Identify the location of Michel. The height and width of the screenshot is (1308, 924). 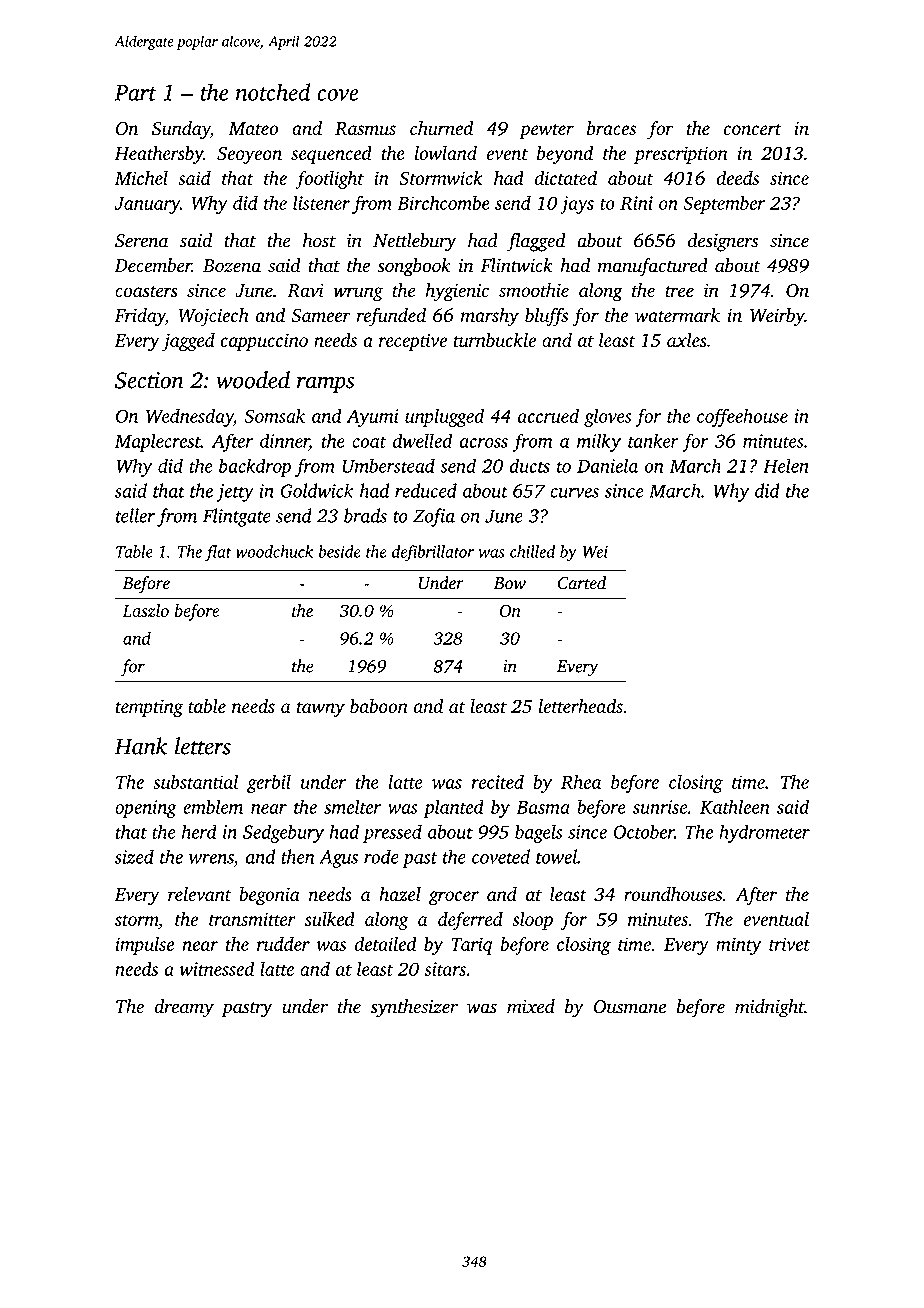
(141, 178).
